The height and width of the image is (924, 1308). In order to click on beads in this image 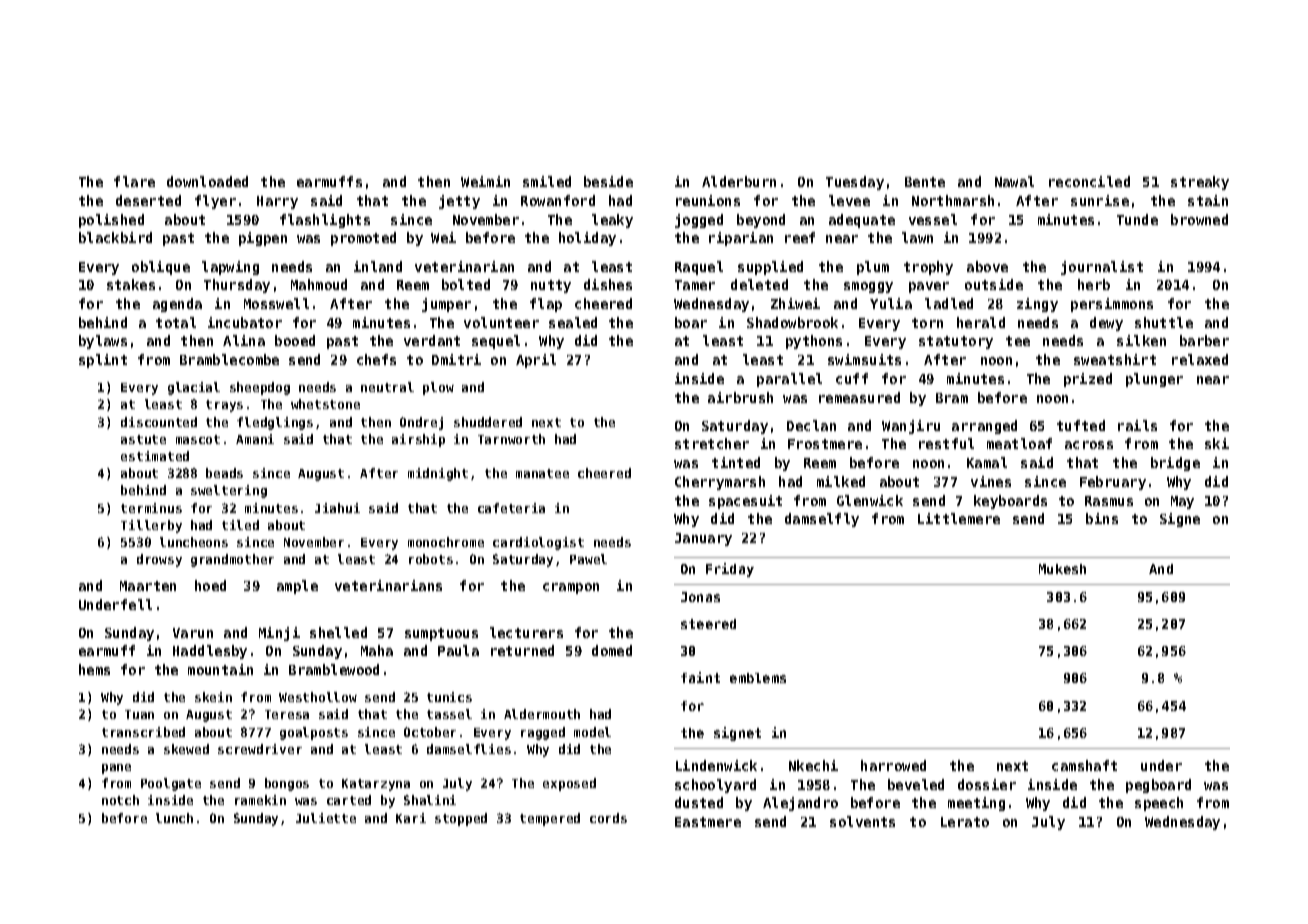, I will do `click(224, 473)`.
